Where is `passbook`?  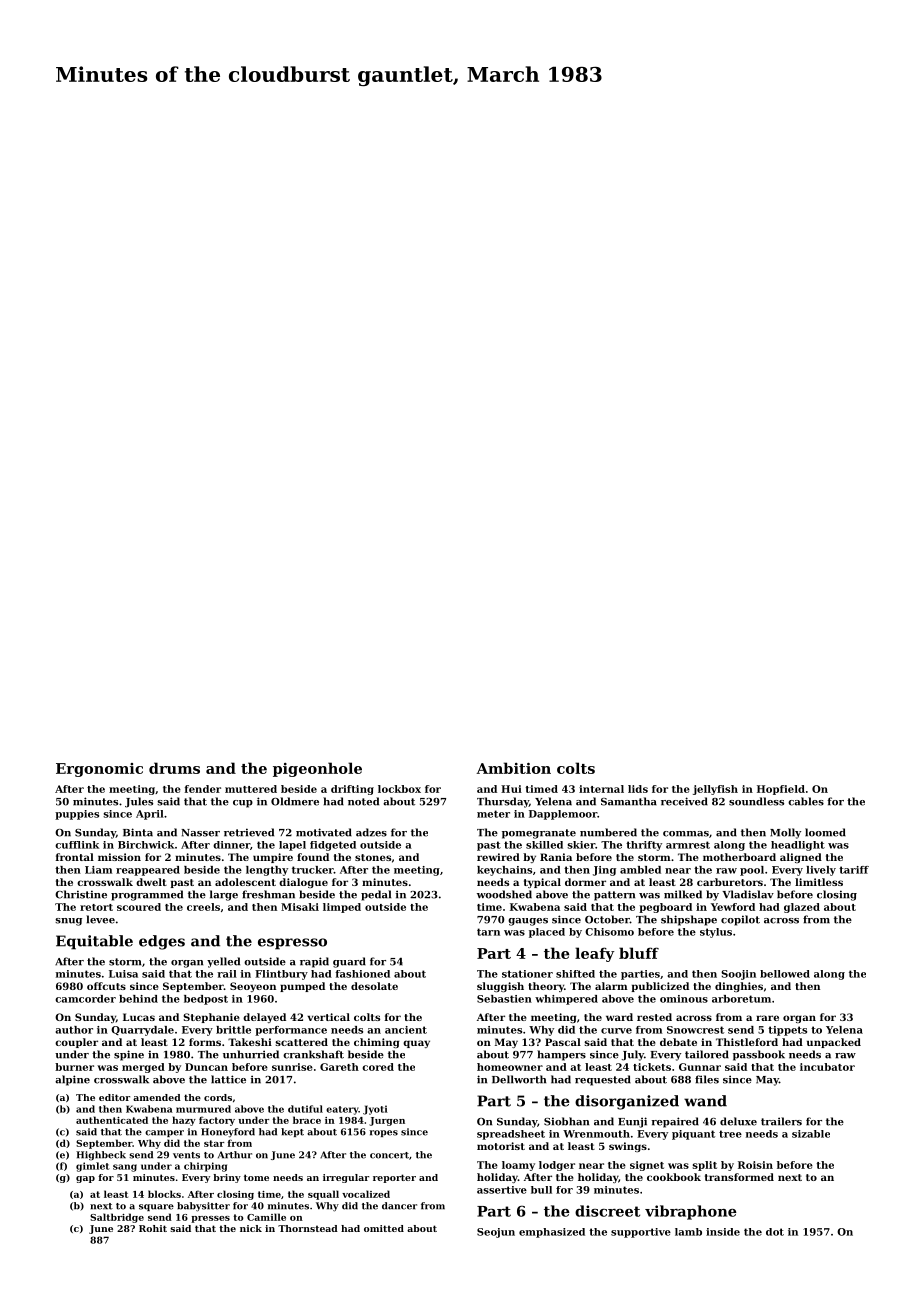 passbook is located at coordinates (759, 1055).
